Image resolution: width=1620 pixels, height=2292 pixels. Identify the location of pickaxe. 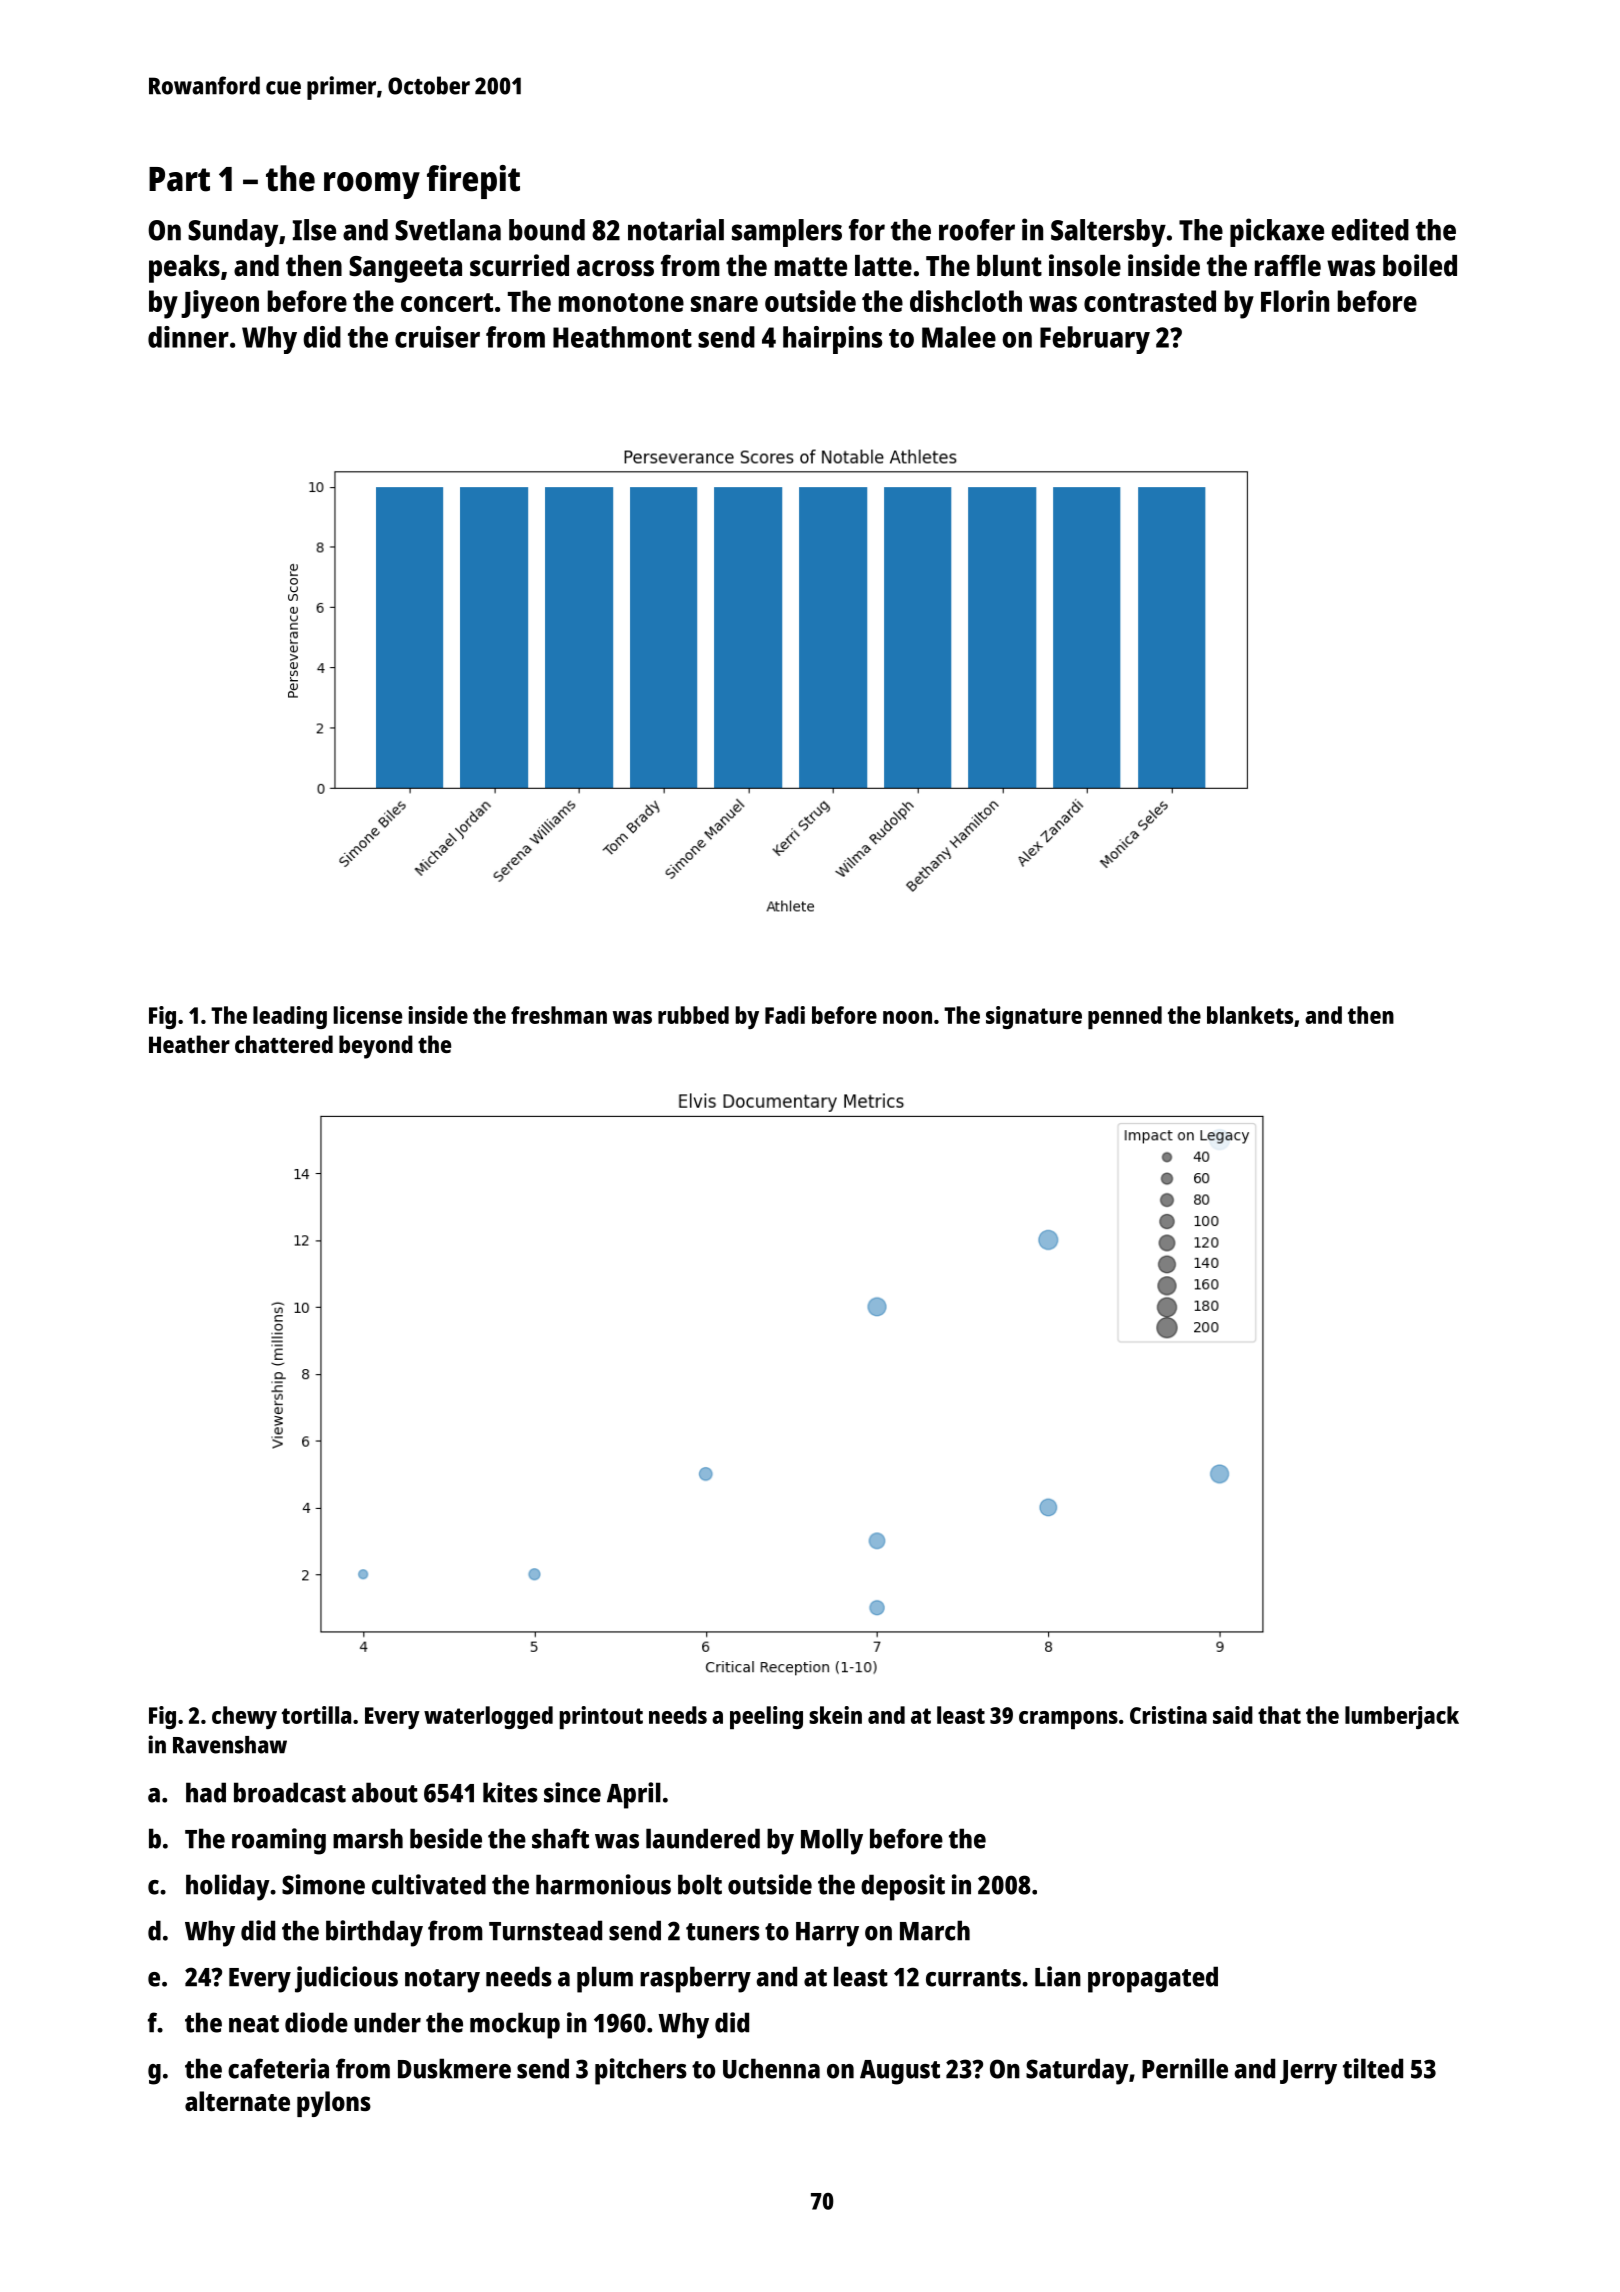
(1277, 232).
